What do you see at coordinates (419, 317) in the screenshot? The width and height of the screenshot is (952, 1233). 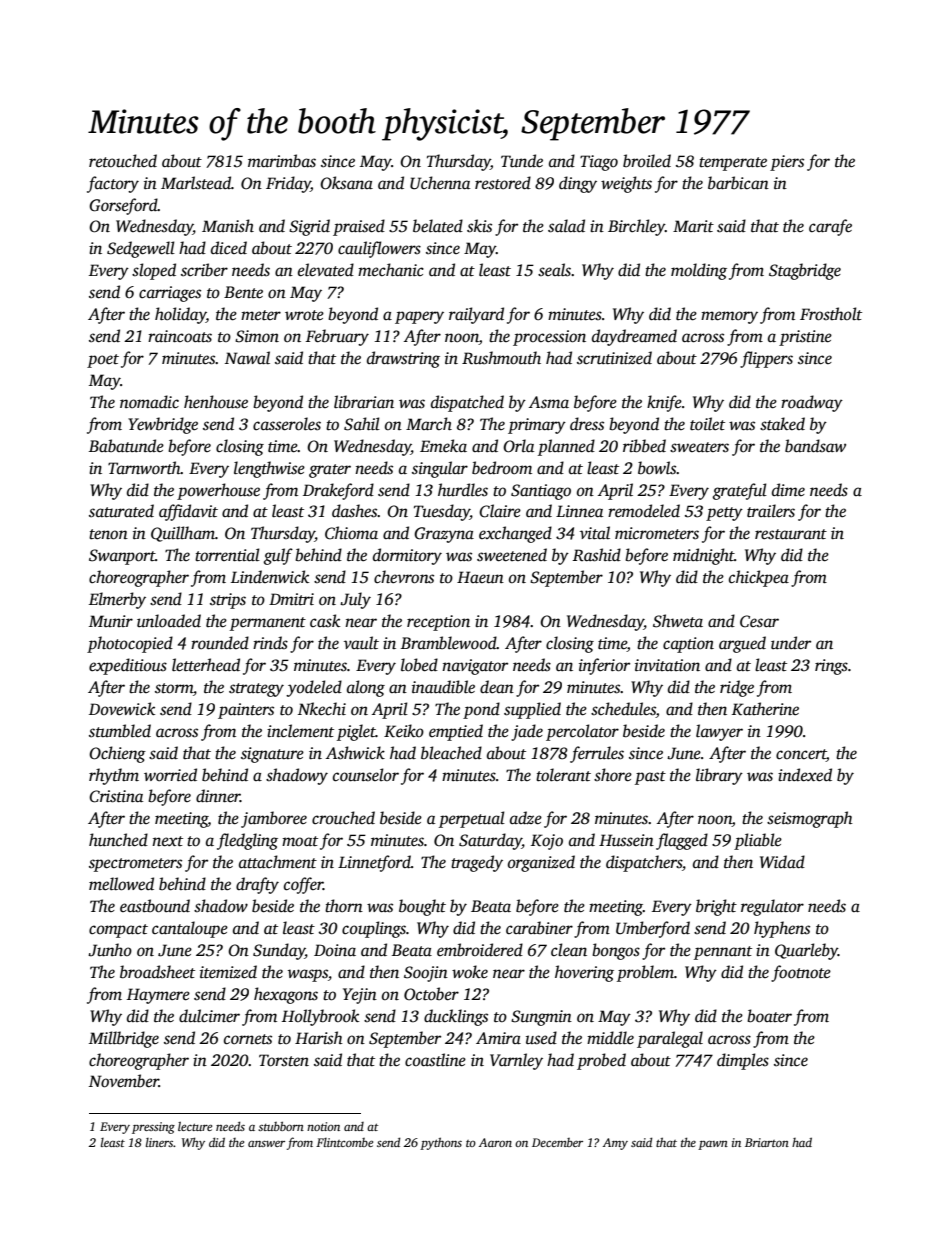 I see `papery` at bounding box center [419, 317].
